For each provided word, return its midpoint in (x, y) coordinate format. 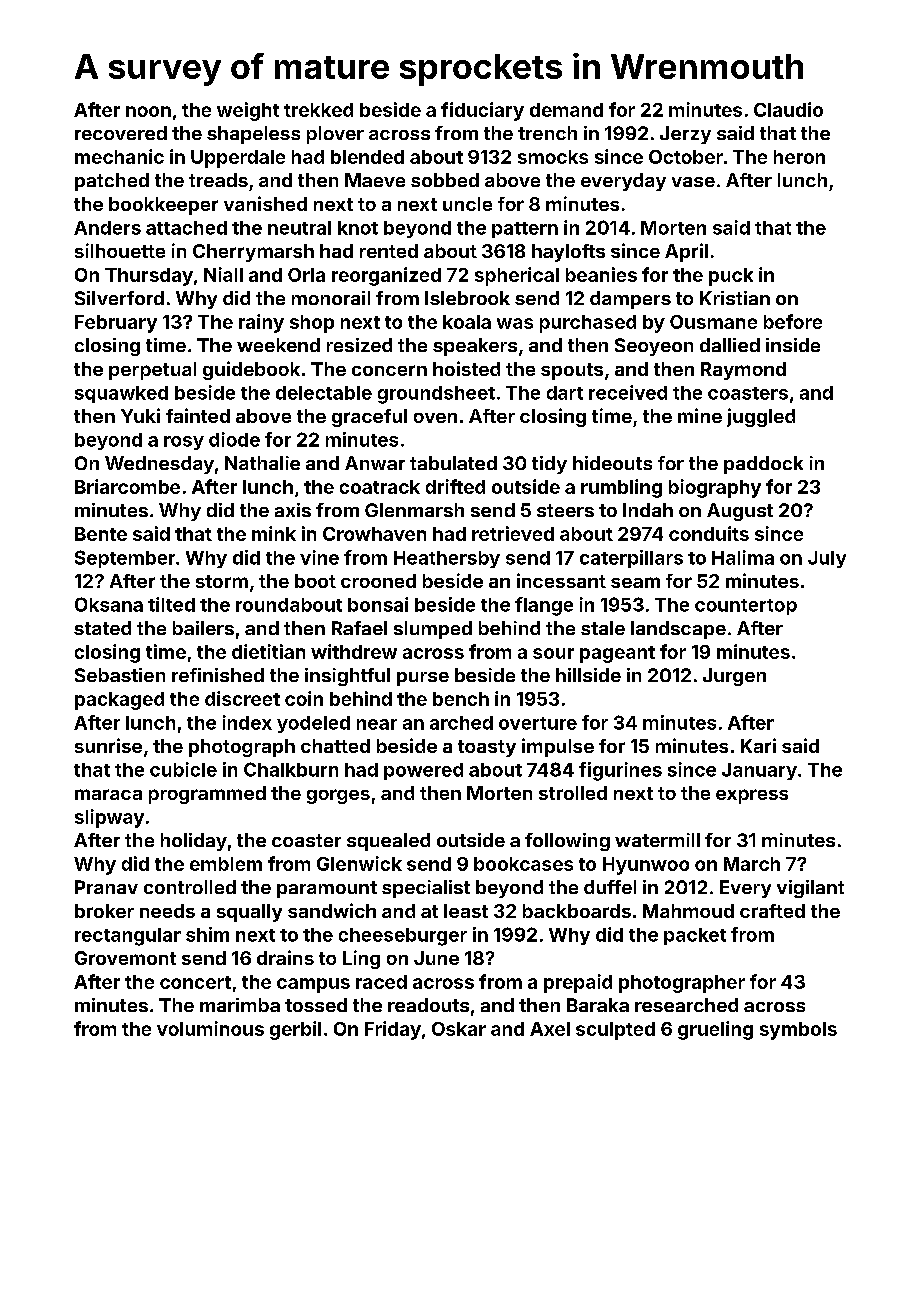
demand (566, 110)
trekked (318, 110)
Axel (550, 1029)
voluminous (210, 1028)
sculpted (615, 1031)
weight (248, 111)
